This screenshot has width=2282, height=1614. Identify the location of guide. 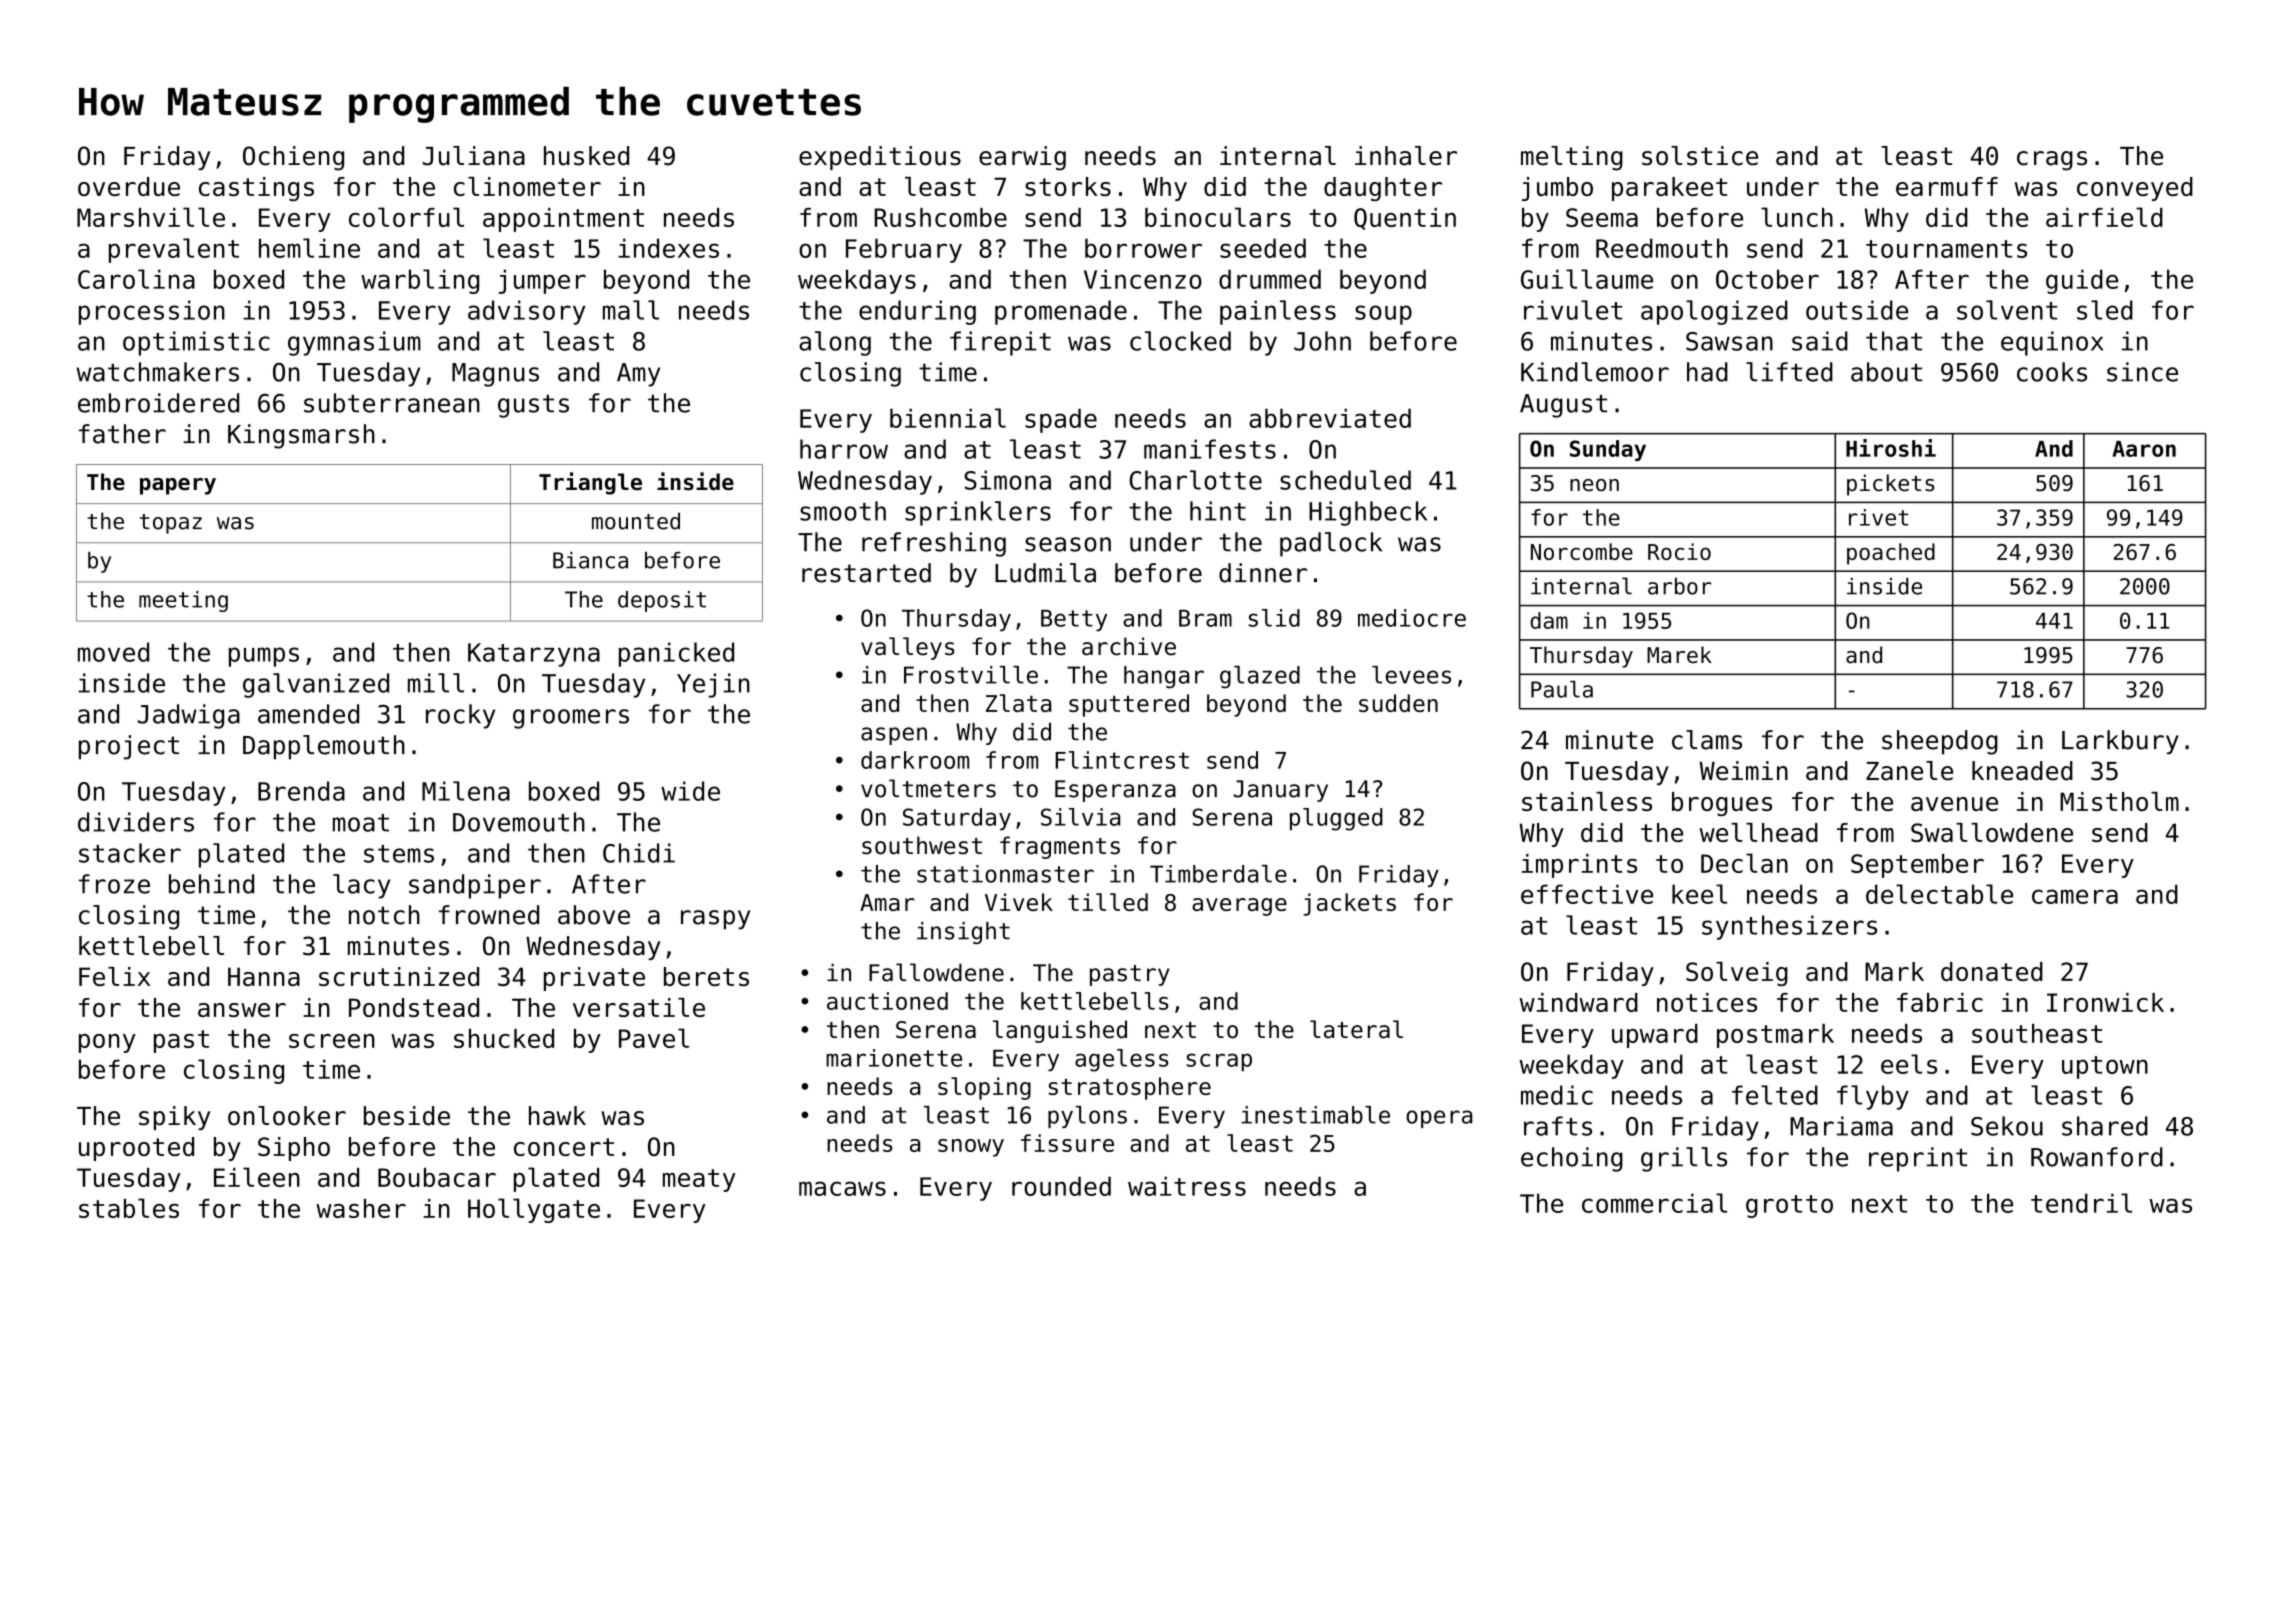
(2082, 281).
